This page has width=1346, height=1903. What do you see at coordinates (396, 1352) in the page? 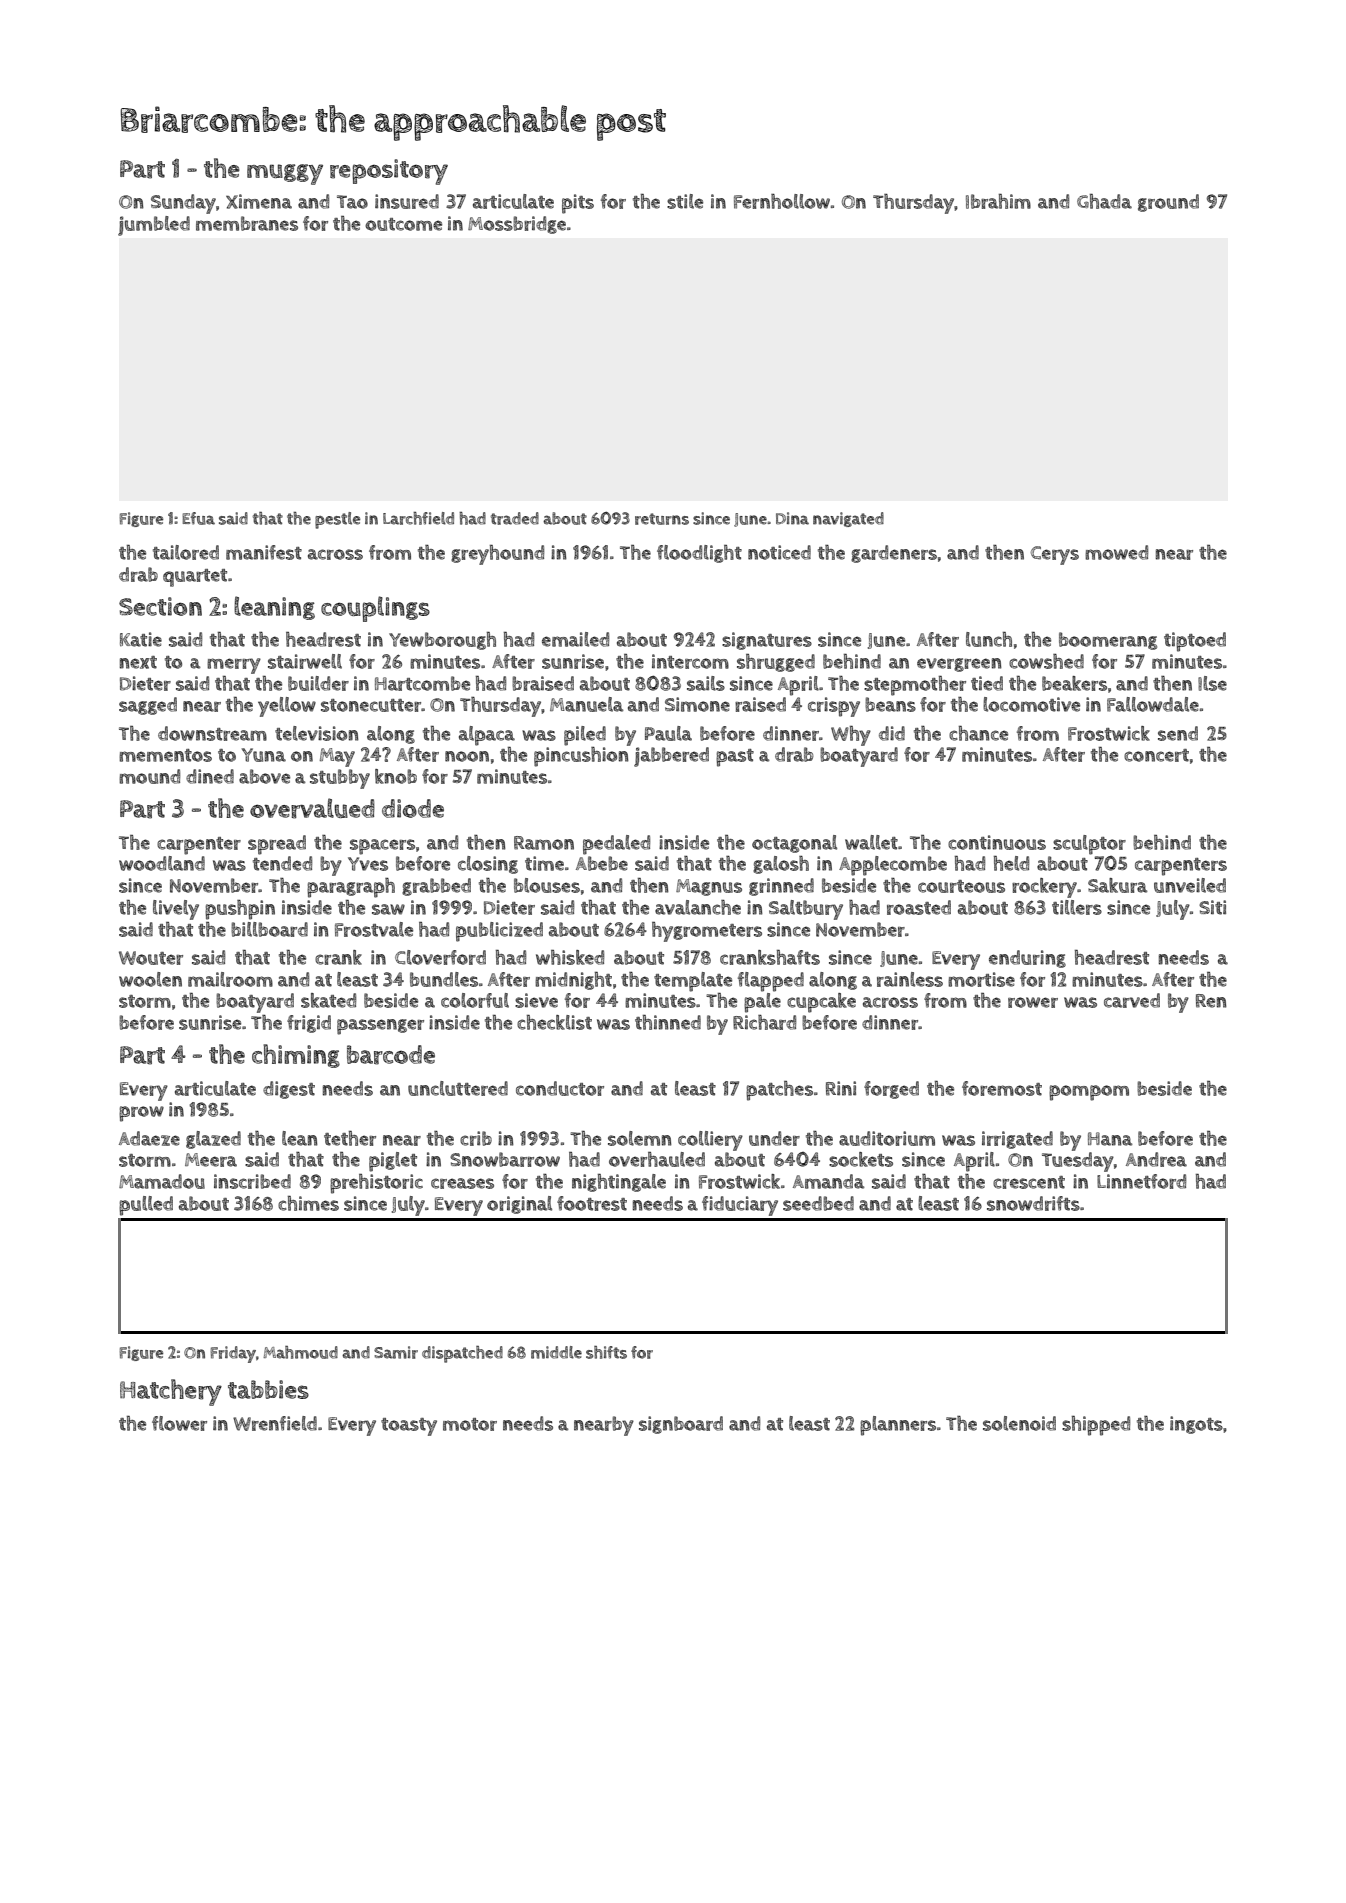
I see `Samir` at bounding box center [396, 1352].
